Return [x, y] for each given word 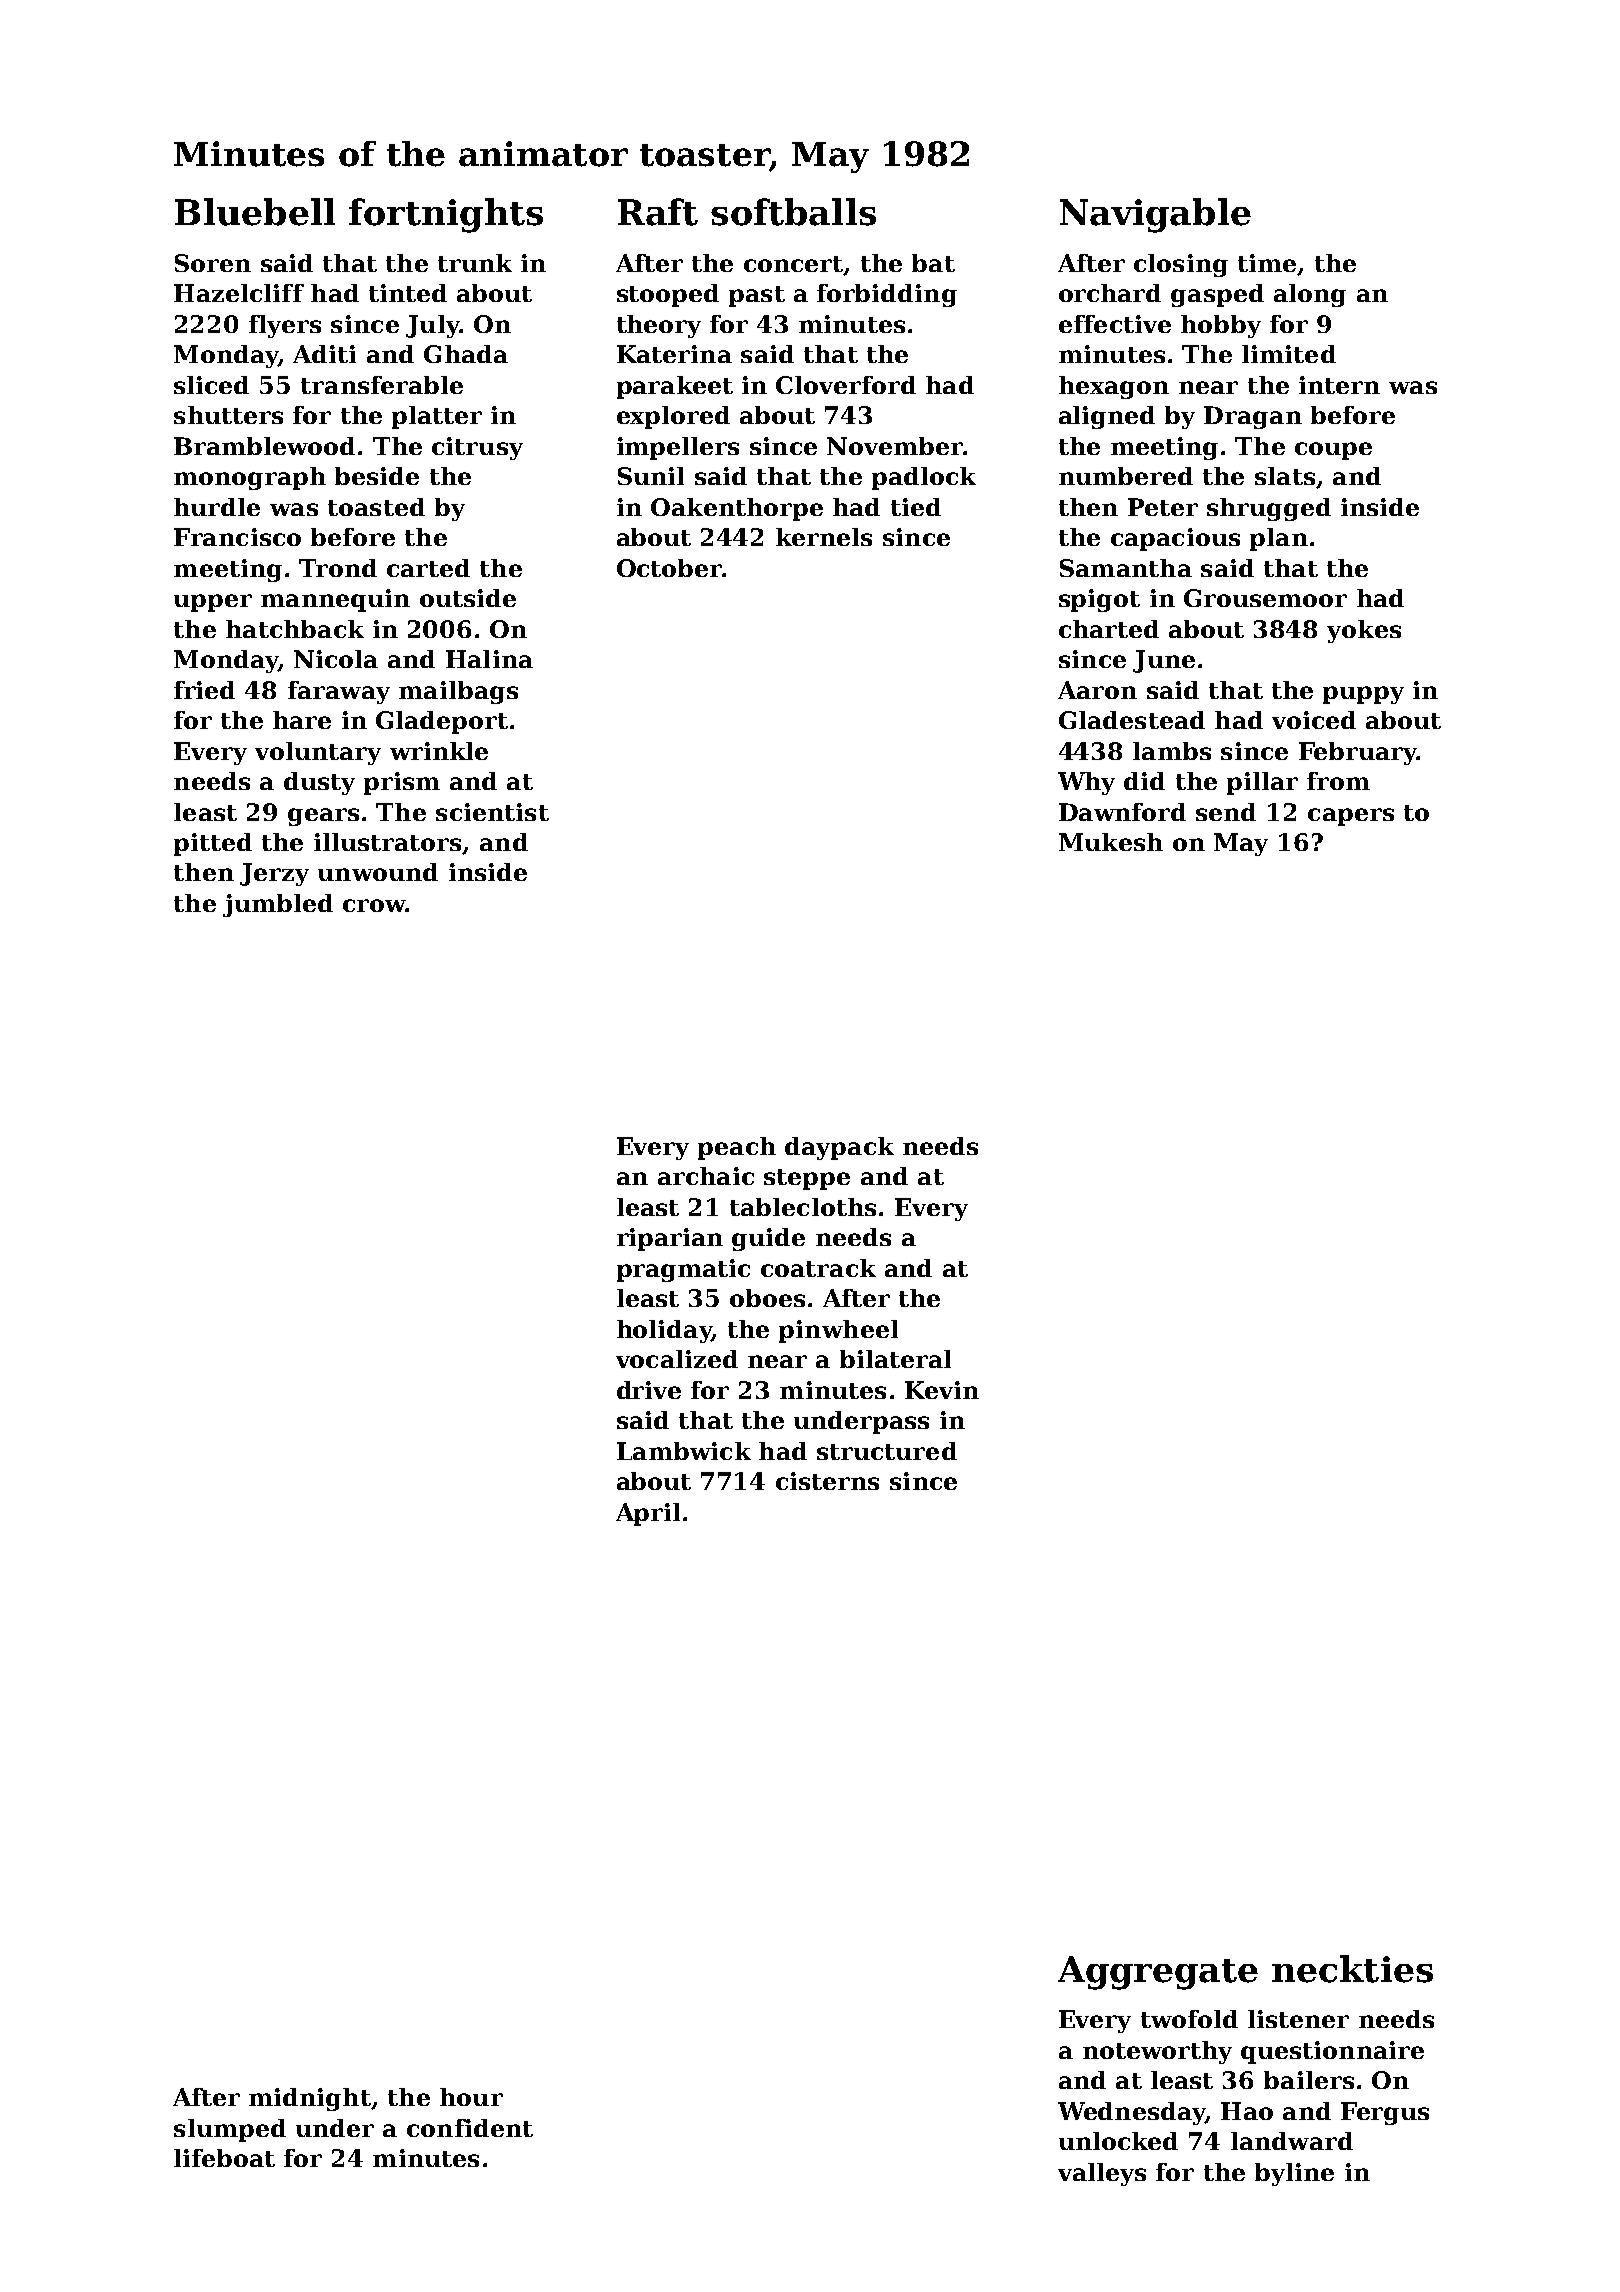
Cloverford [846, 385]
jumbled [278, 905]
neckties [1352, 1969]
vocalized [677, 1359]
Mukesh [1111, 842]
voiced [1314, 720]
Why [1086, 783]
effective [1115, 324]
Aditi [324, 354]
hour [471, 2097]
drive [649, 1390]
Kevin [942, 1390]
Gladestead [1132, 720]
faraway [339, 692]
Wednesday [1131, 2113]
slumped [230, 2130]
